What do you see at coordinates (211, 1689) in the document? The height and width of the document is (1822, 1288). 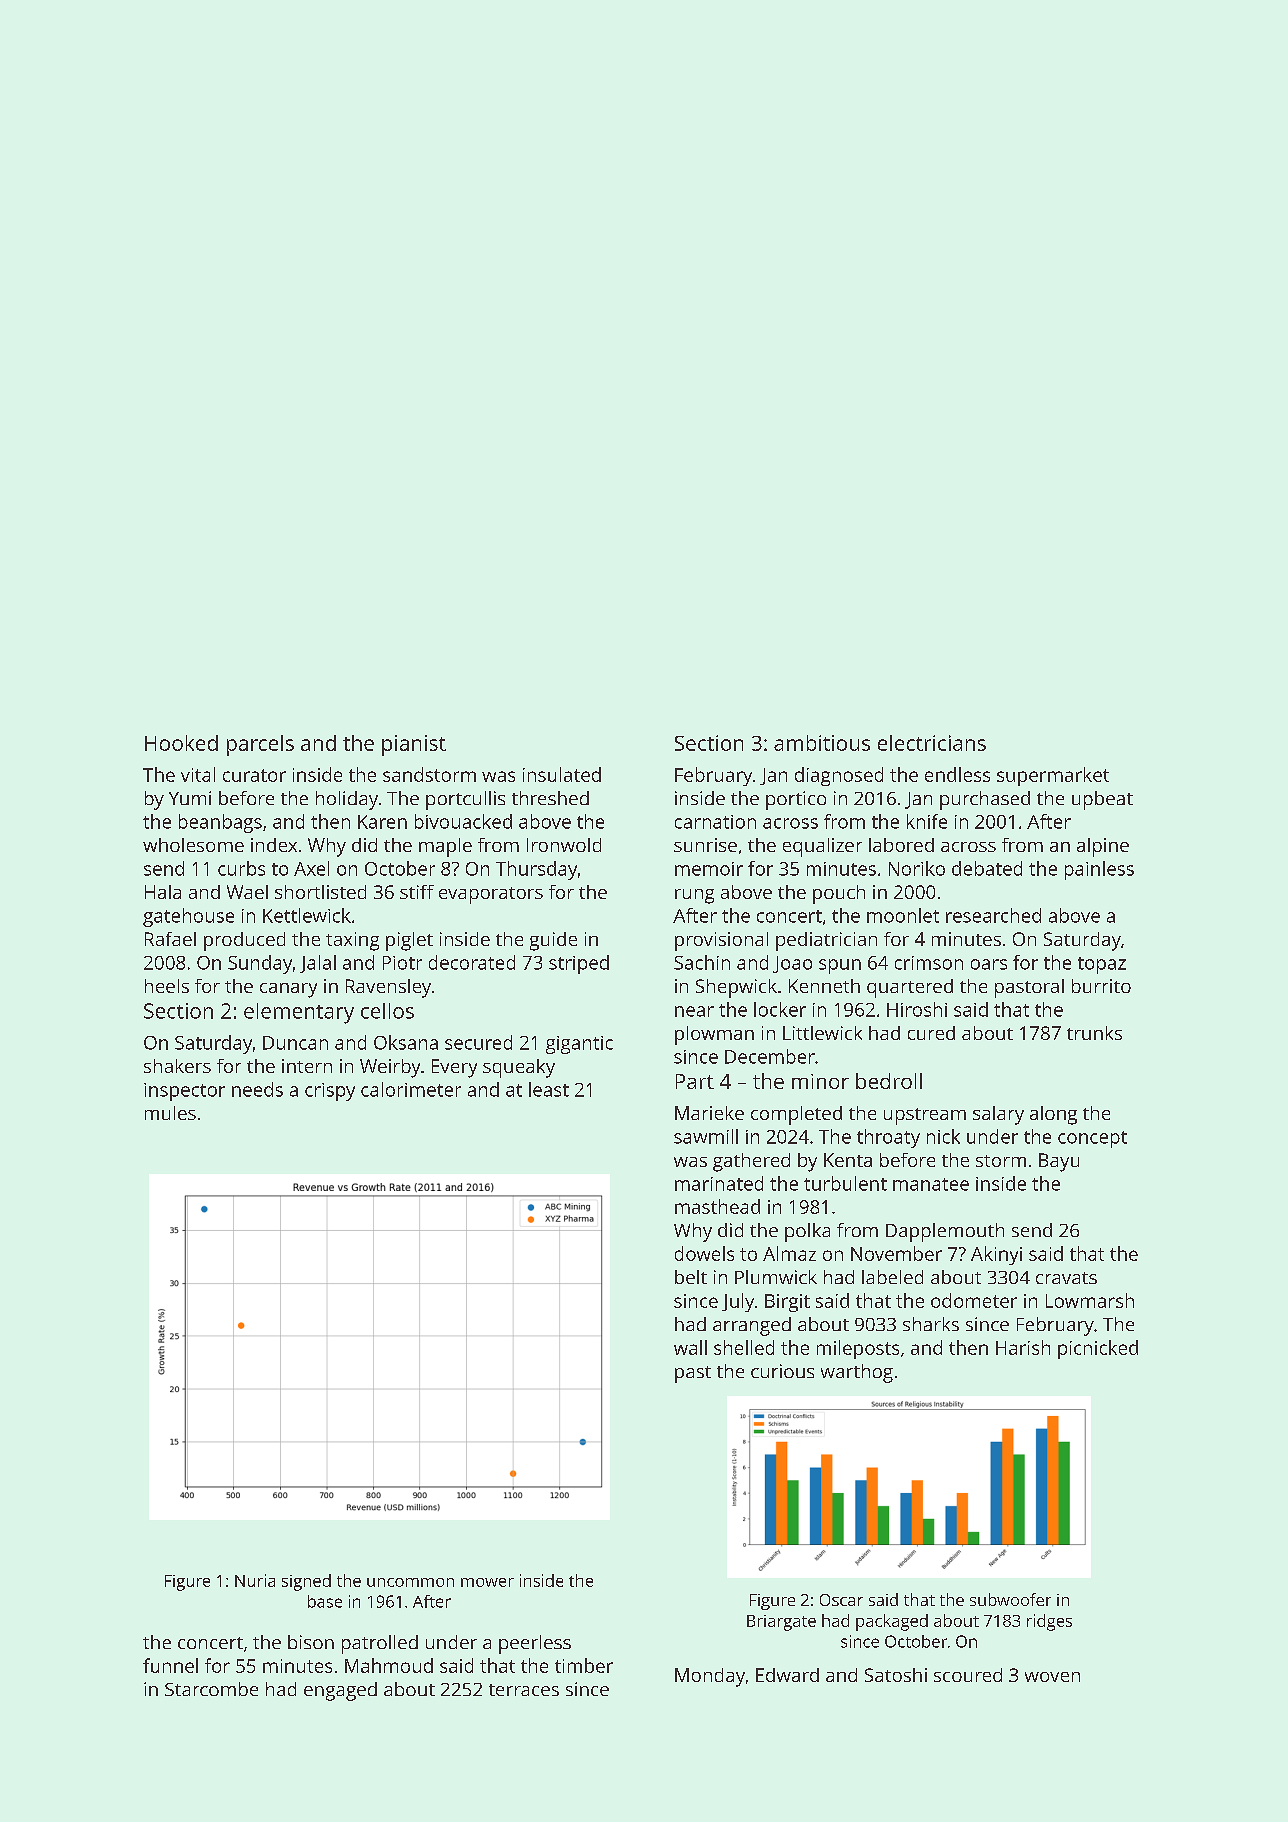 I see `Starcombe` at bounding box center [211, 1689].
